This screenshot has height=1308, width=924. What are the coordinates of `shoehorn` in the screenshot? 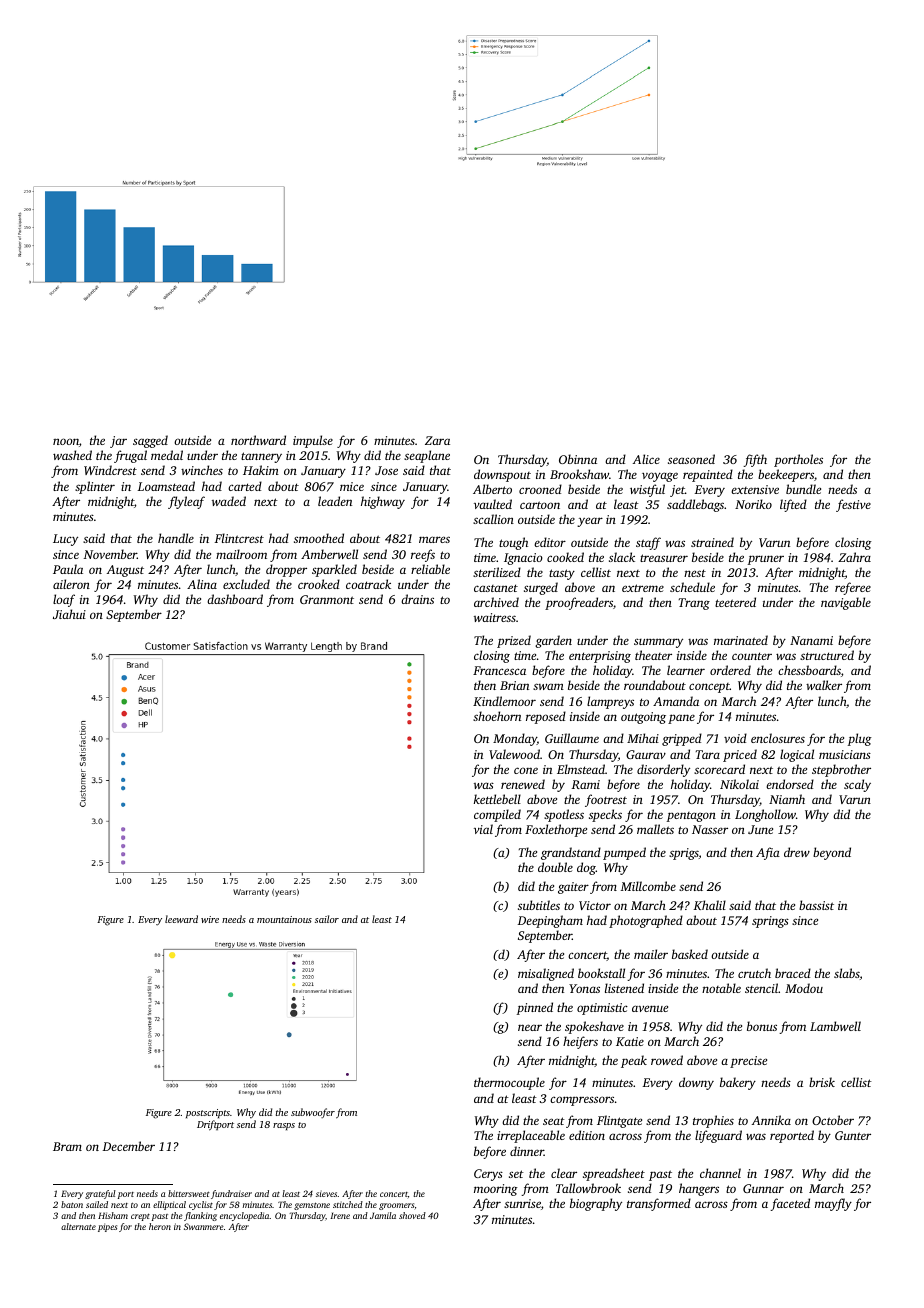 It's located at (497, 716).
